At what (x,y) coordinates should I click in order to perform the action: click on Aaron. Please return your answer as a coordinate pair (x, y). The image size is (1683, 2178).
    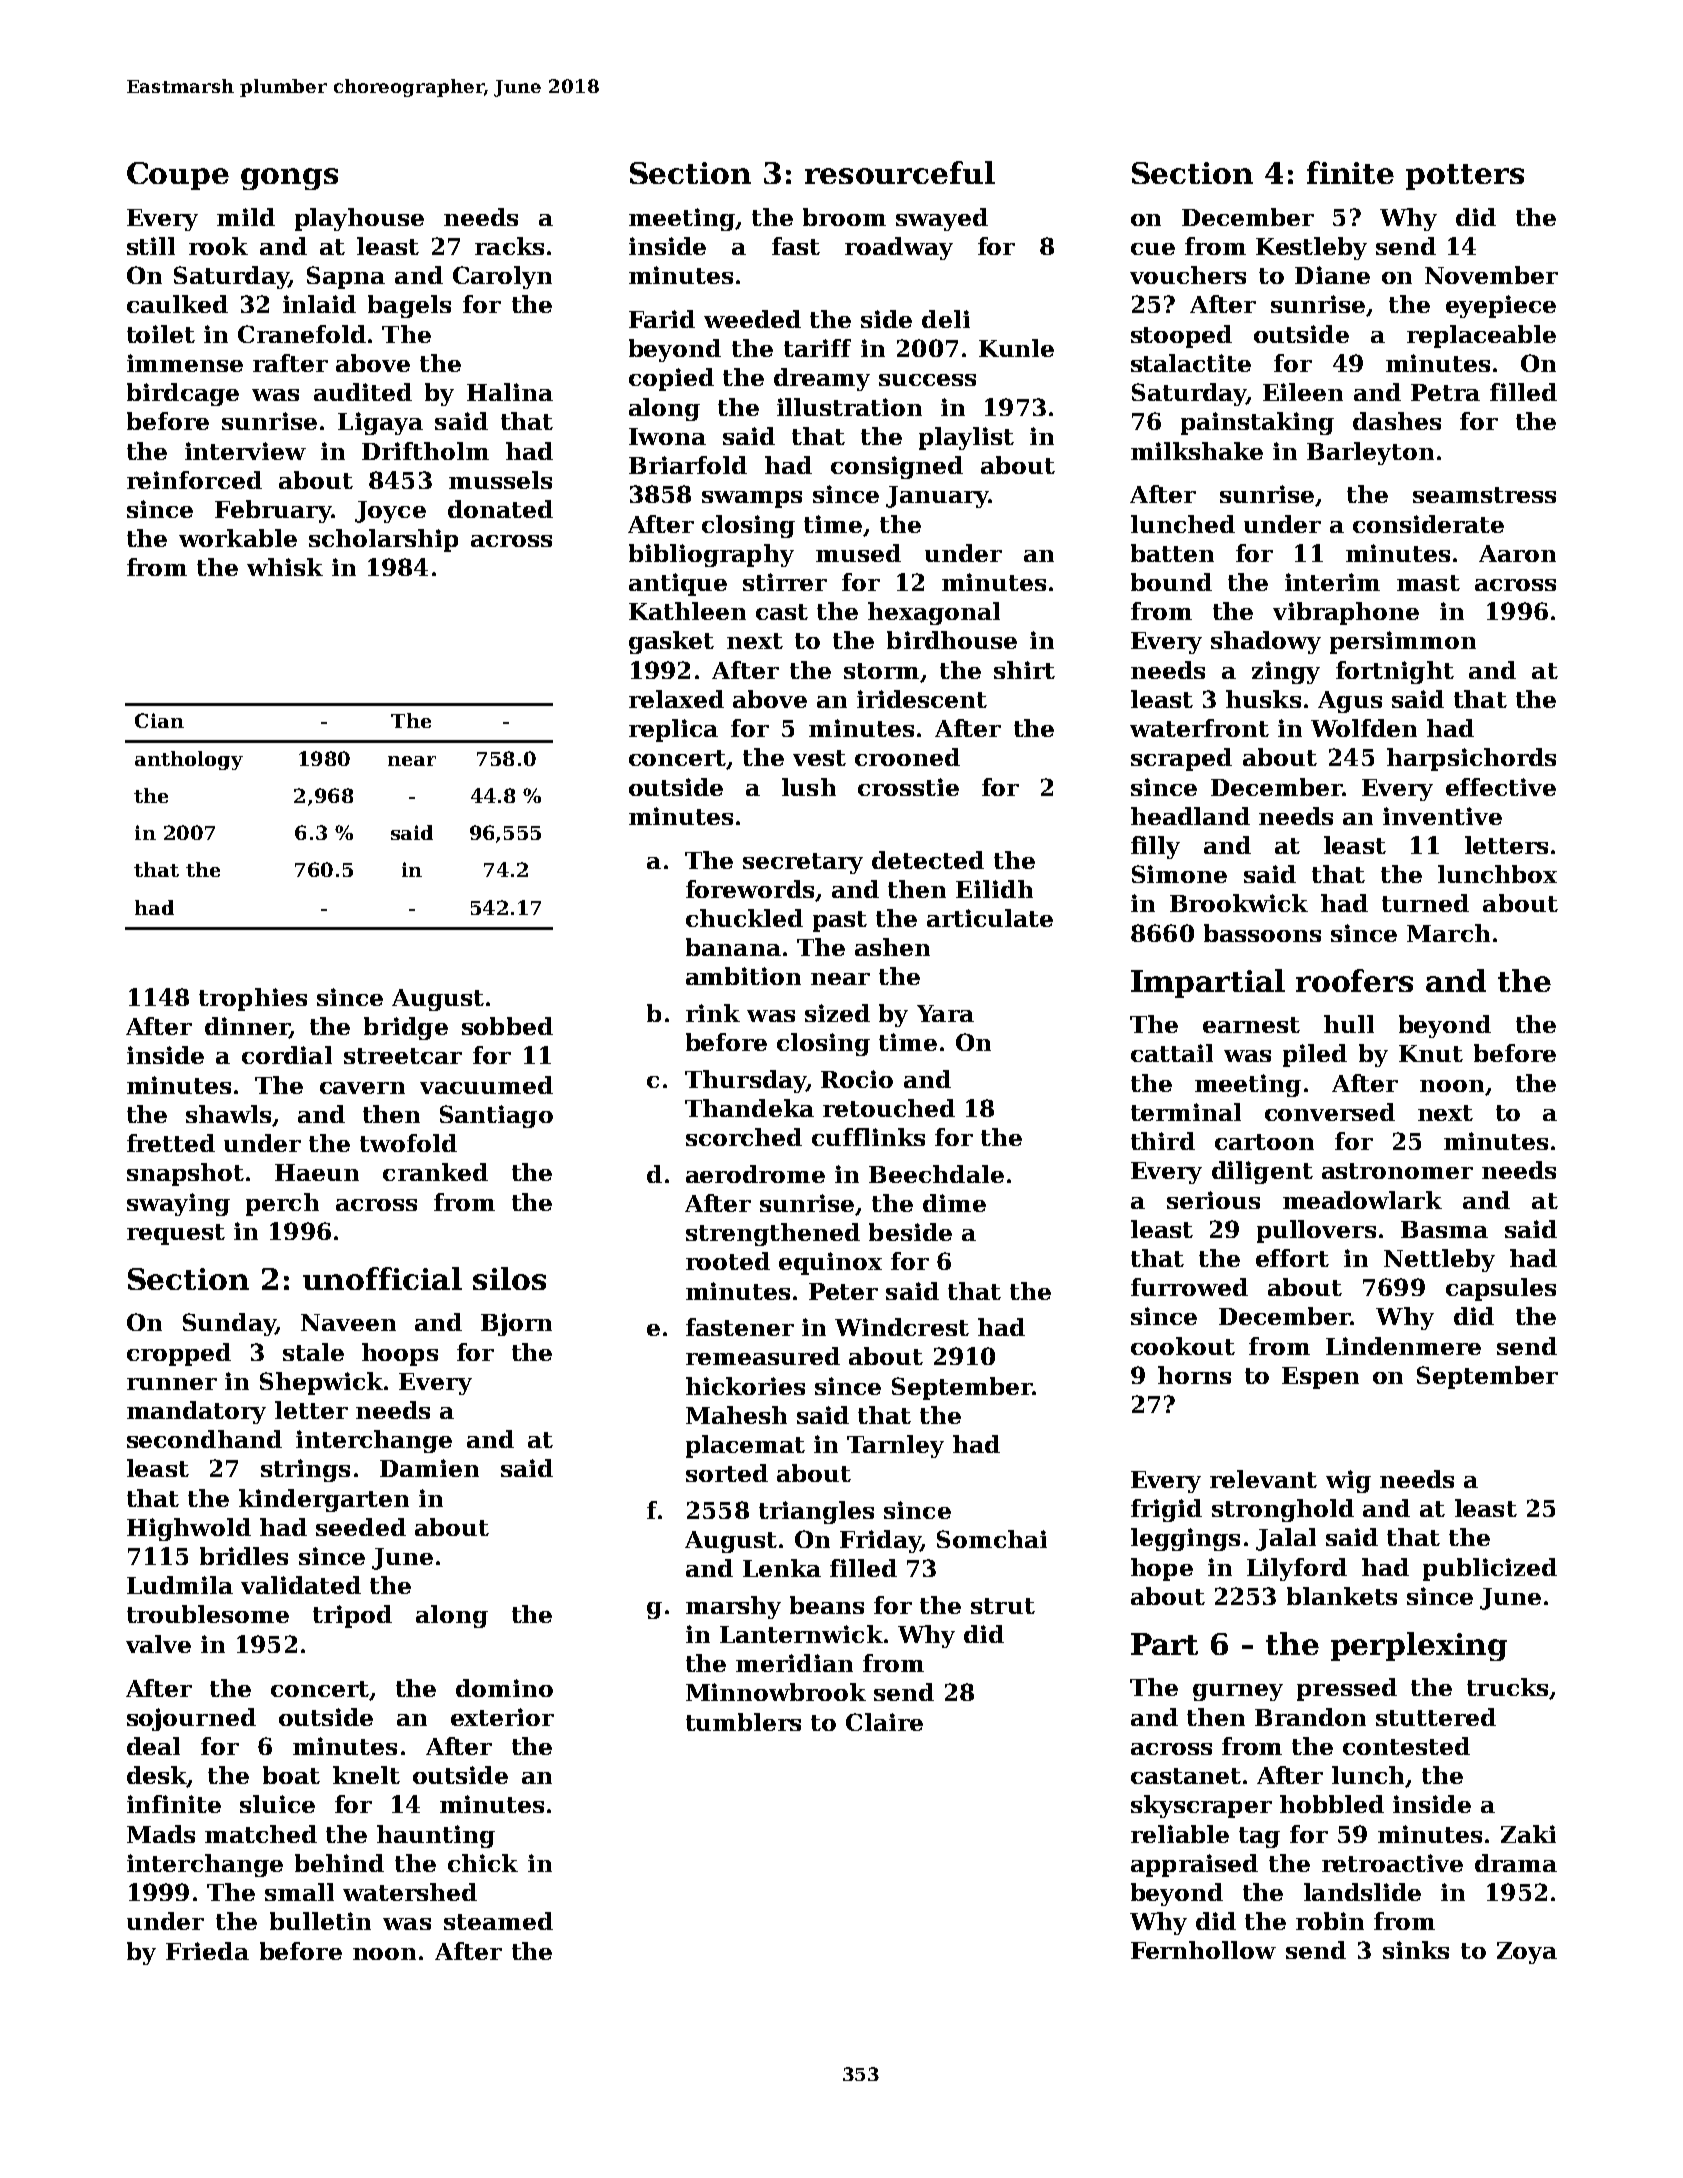
    Looking at the image, I should click on (1517, 553).
